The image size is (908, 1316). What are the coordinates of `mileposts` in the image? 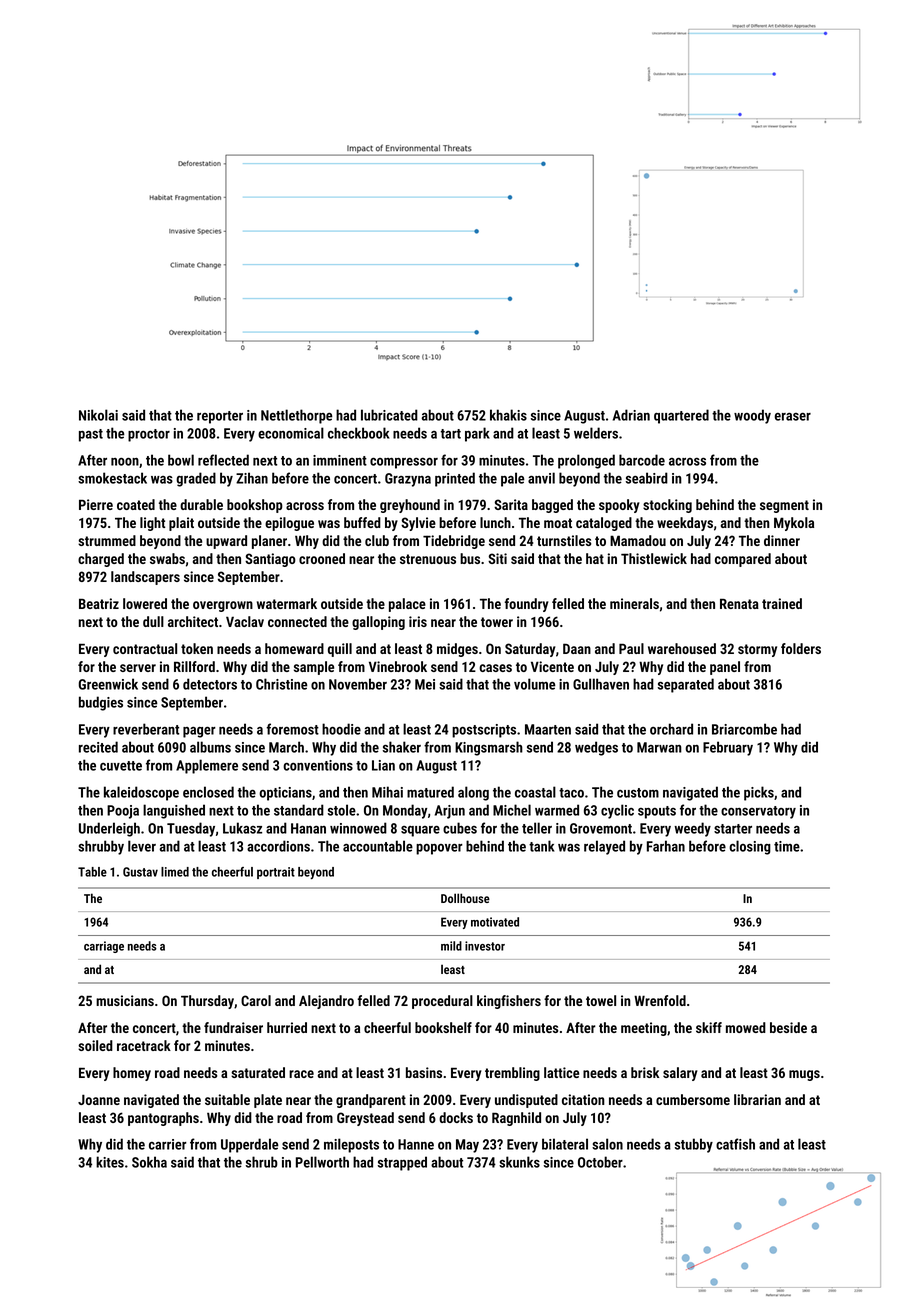 It's located at (351, 1145).
